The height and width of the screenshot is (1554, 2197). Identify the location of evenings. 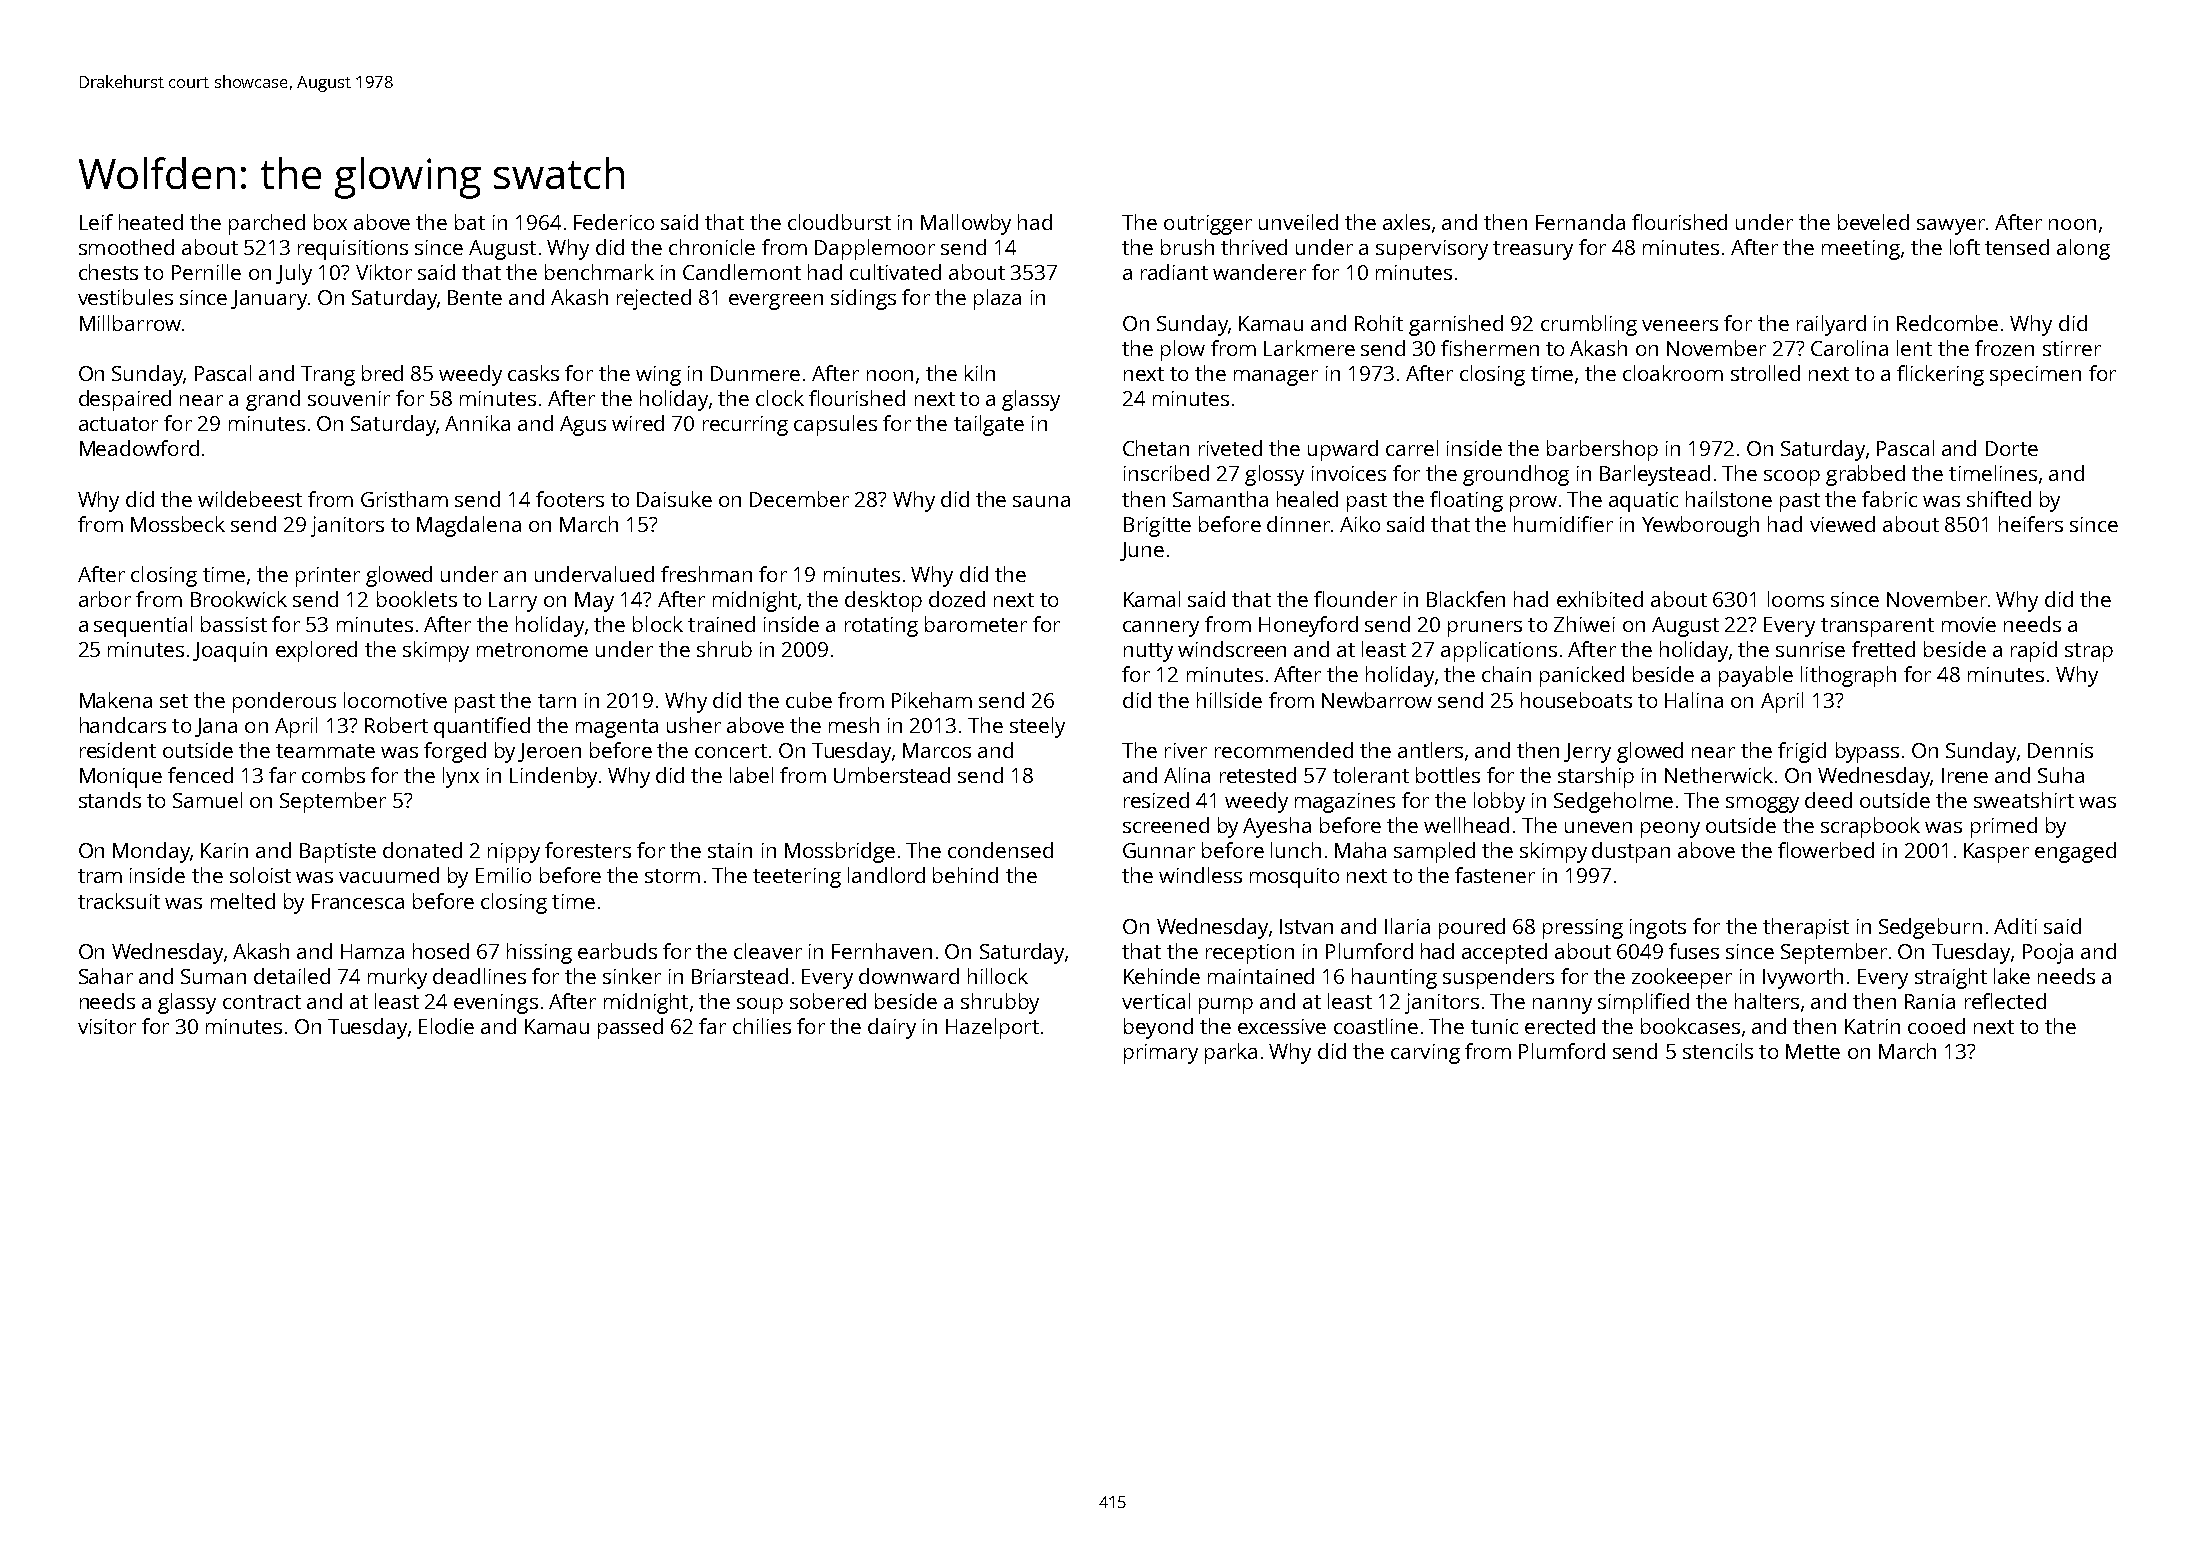
(496, 1004).
